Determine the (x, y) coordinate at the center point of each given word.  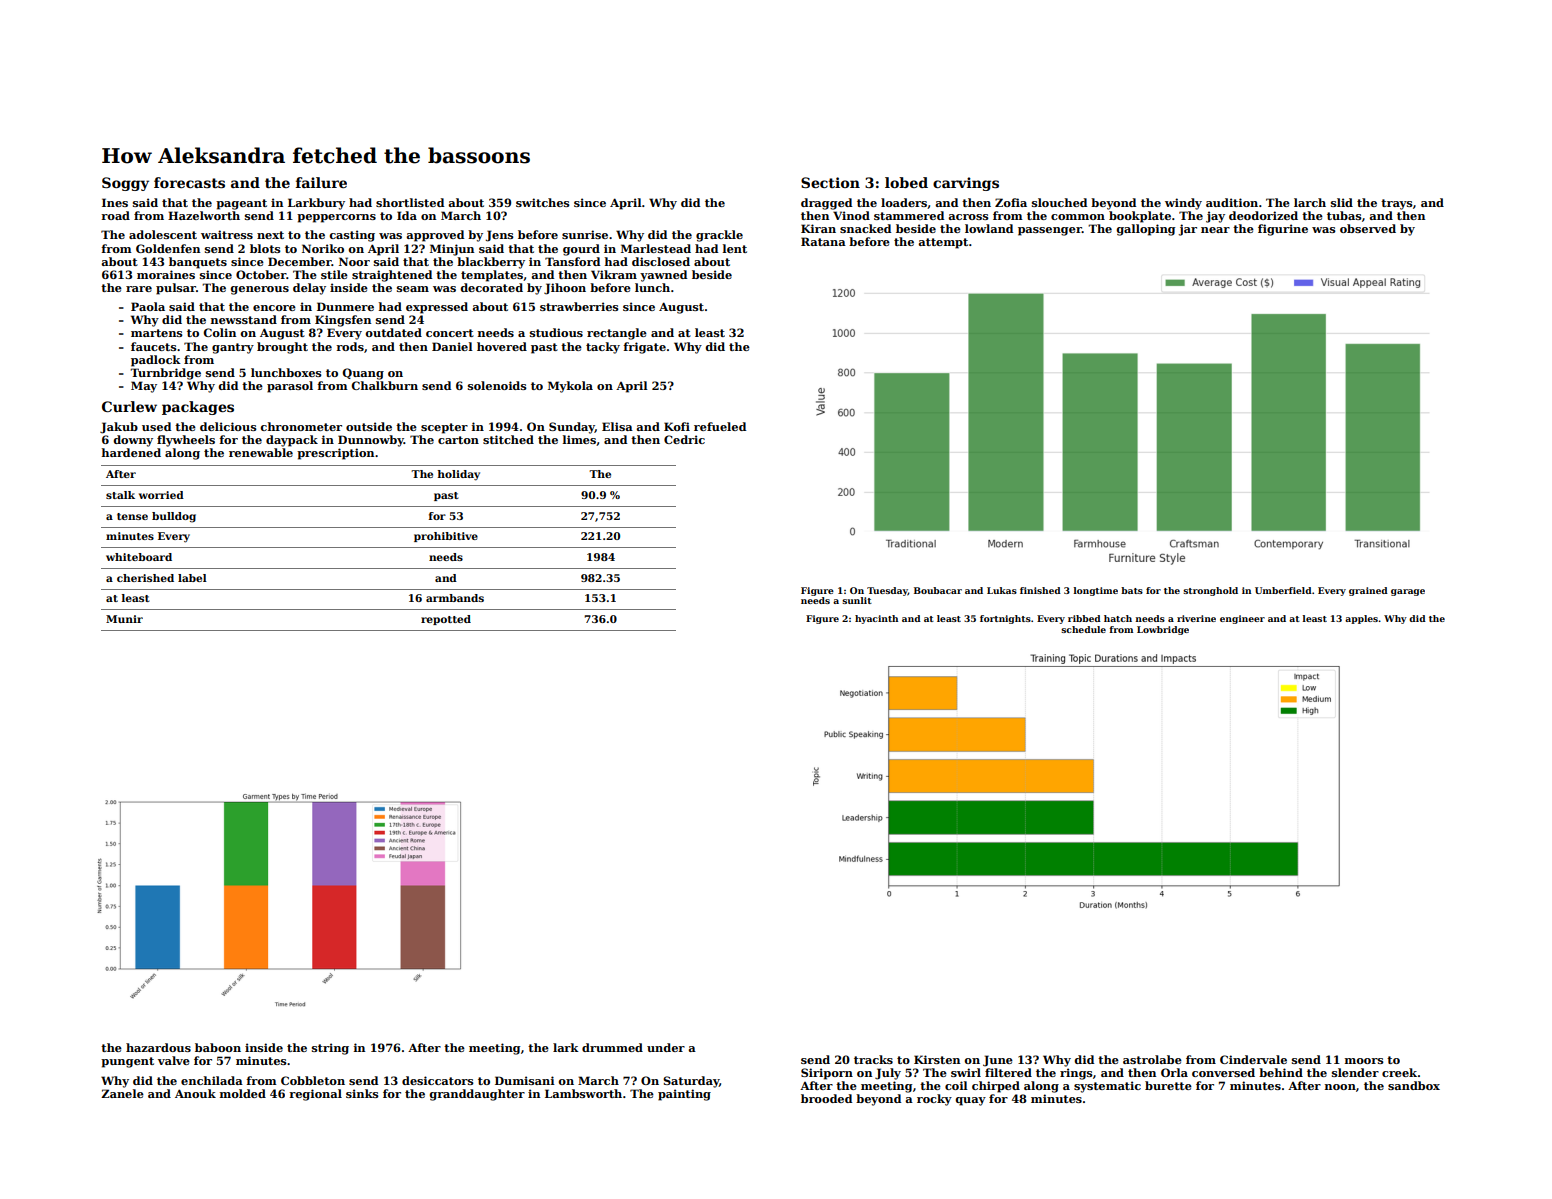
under (666, 1047)
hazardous (158, 1047)
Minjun (452, 250)
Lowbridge (1163, 630)
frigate (644, 348)
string (330, 1049)
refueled (720, 426)
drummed (612, 1047)
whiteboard (139, 557)
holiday (459, 475)
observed (1368, 228)
